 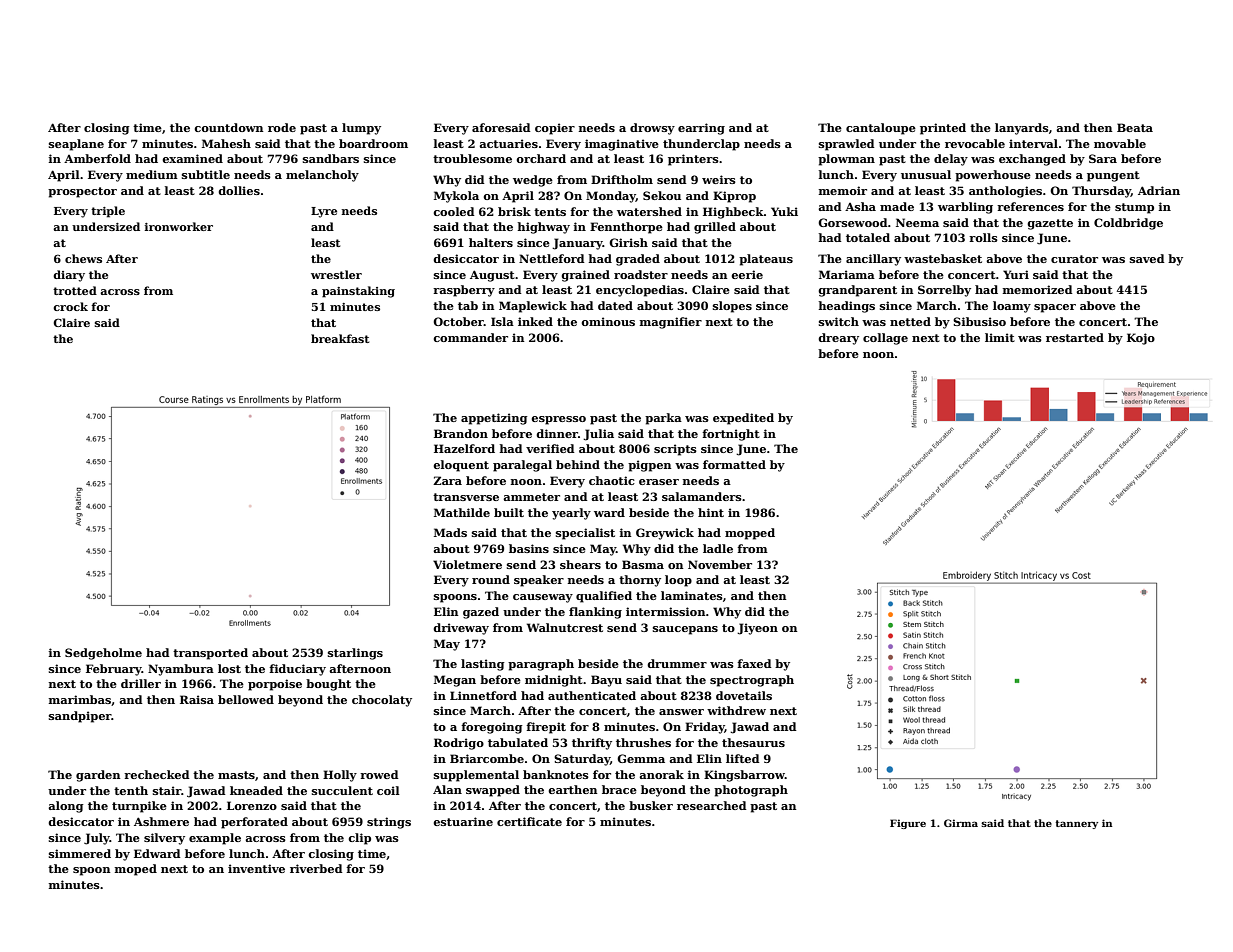 What do you see at coordinates (662, 195) in the screenshot?
I see `Sekou` at bounding box center [662, 195].
